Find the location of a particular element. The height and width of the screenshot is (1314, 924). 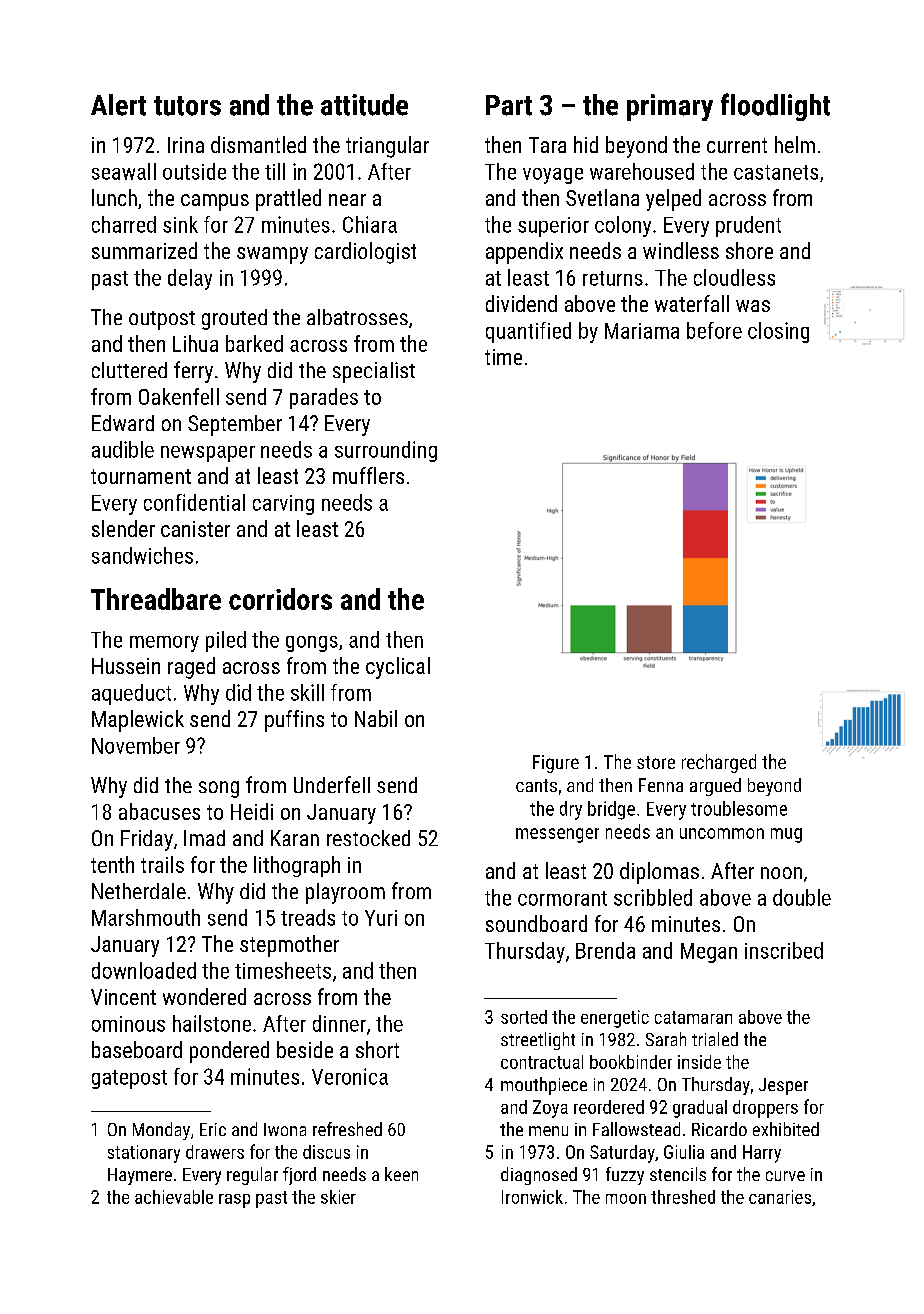

tutors is located at coordinates (187, 106).
